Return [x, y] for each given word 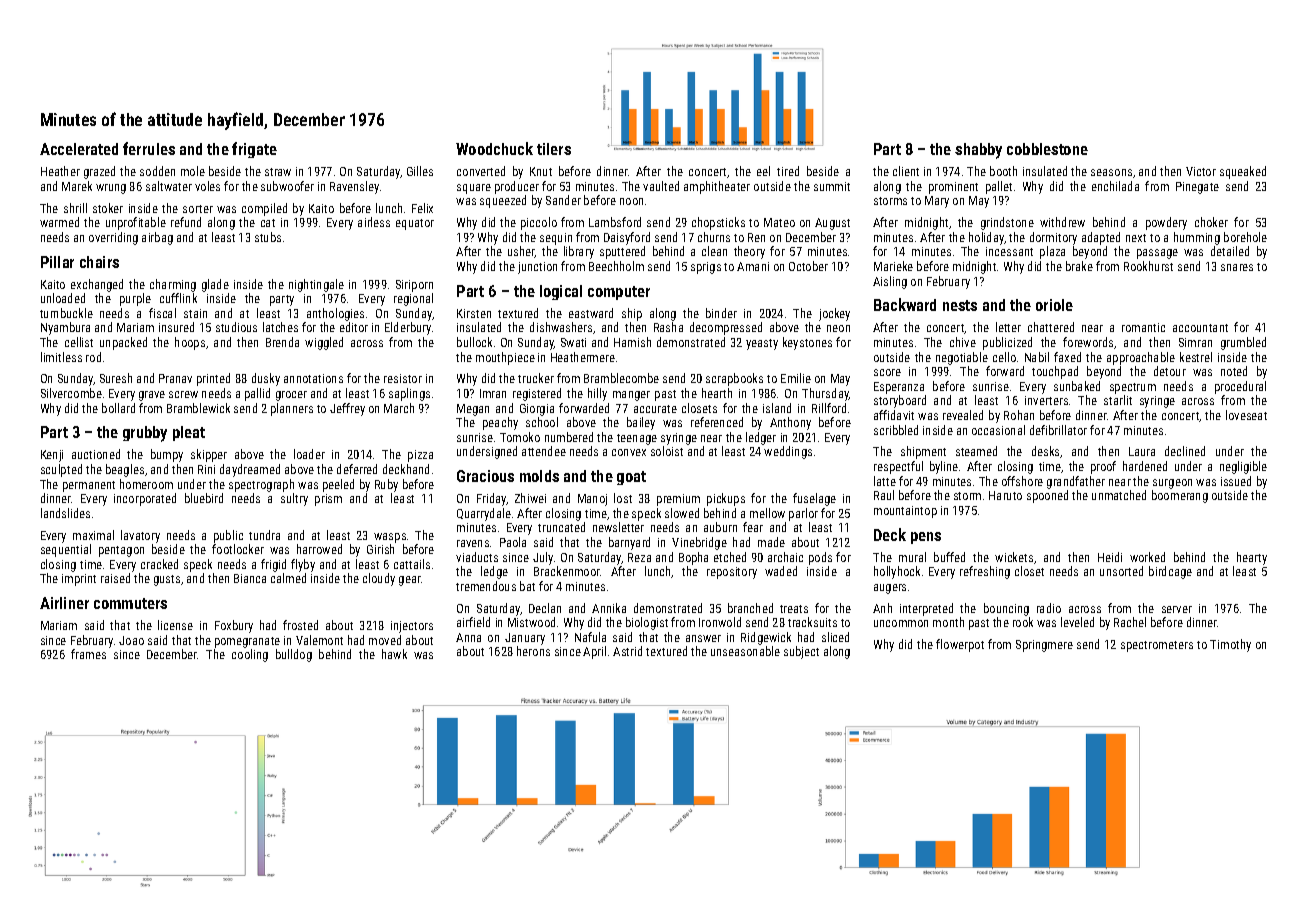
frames [88, 654]
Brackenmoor [567, 571]
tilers [554, 149]
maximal [93, 535]
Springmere [1044, 646]
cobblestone [1047, 149]
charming [173, 285]
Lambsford [615, 222]
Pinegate [1197, 188]
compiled [264, 209]
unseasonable [745, 651]
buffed [949, 557]
